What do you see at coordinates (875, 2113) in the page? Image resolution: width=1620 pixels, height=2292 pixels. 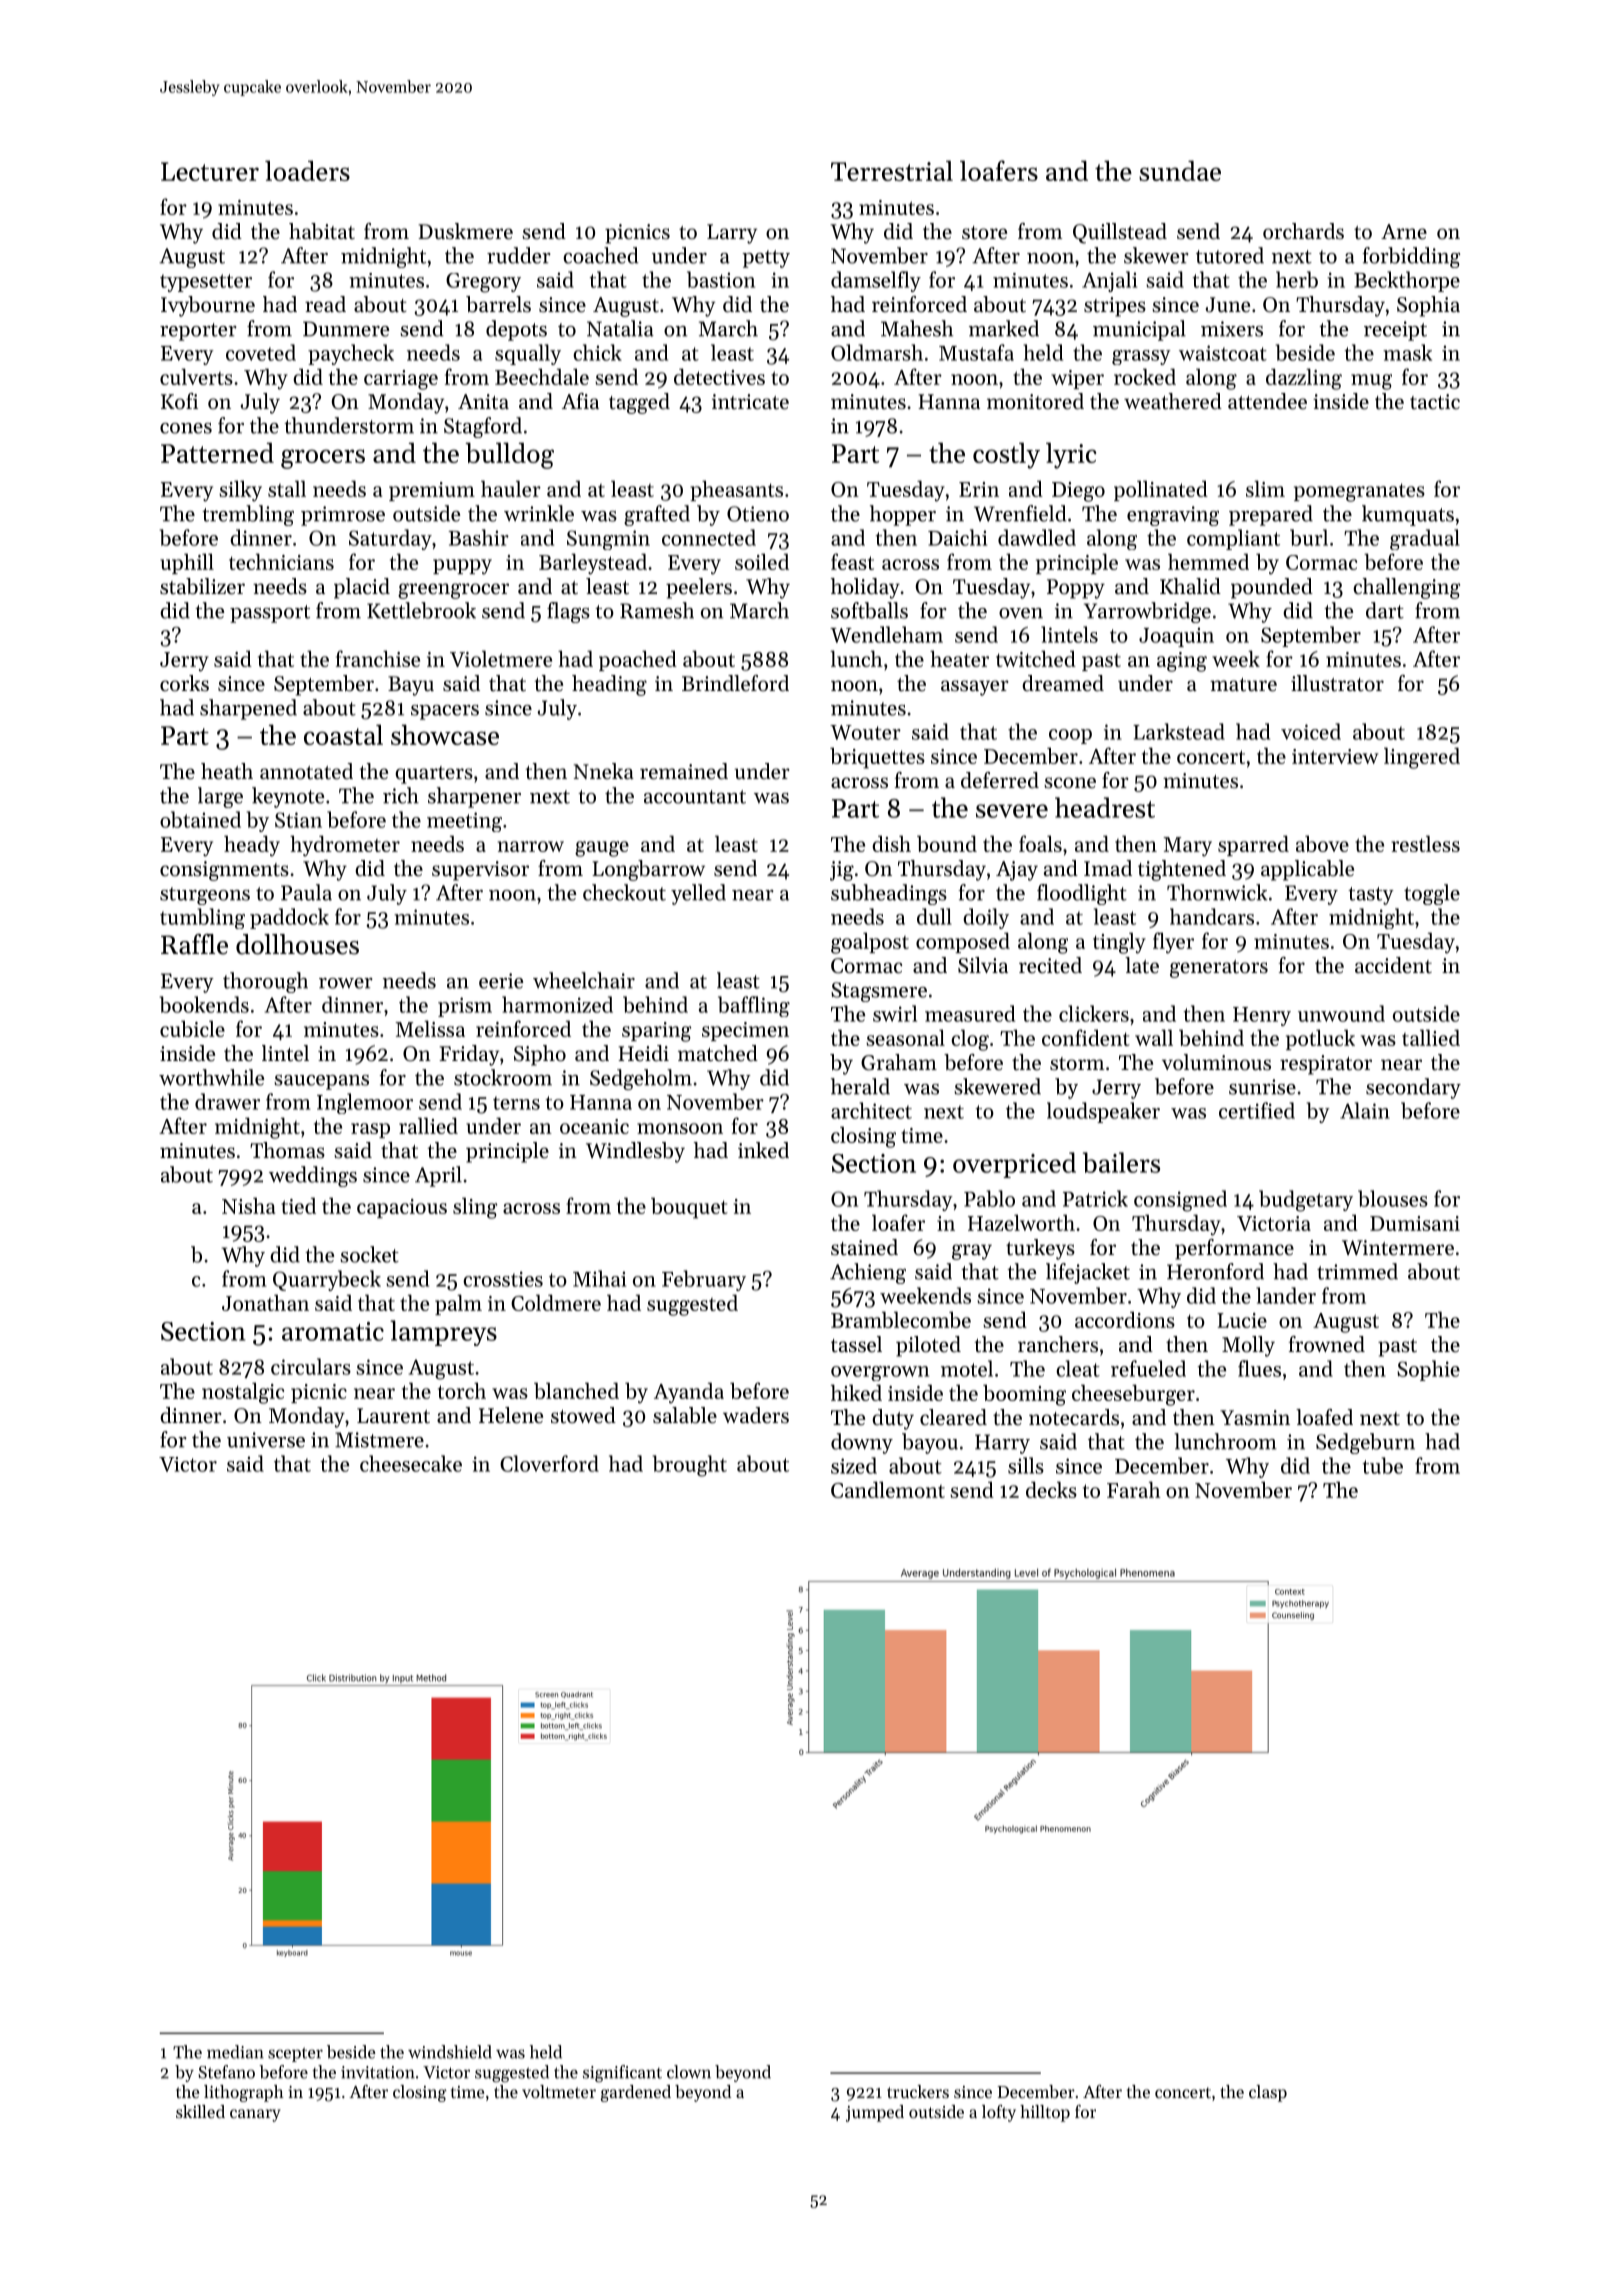 I see `jumped` at bounding box center [875, 2113].
